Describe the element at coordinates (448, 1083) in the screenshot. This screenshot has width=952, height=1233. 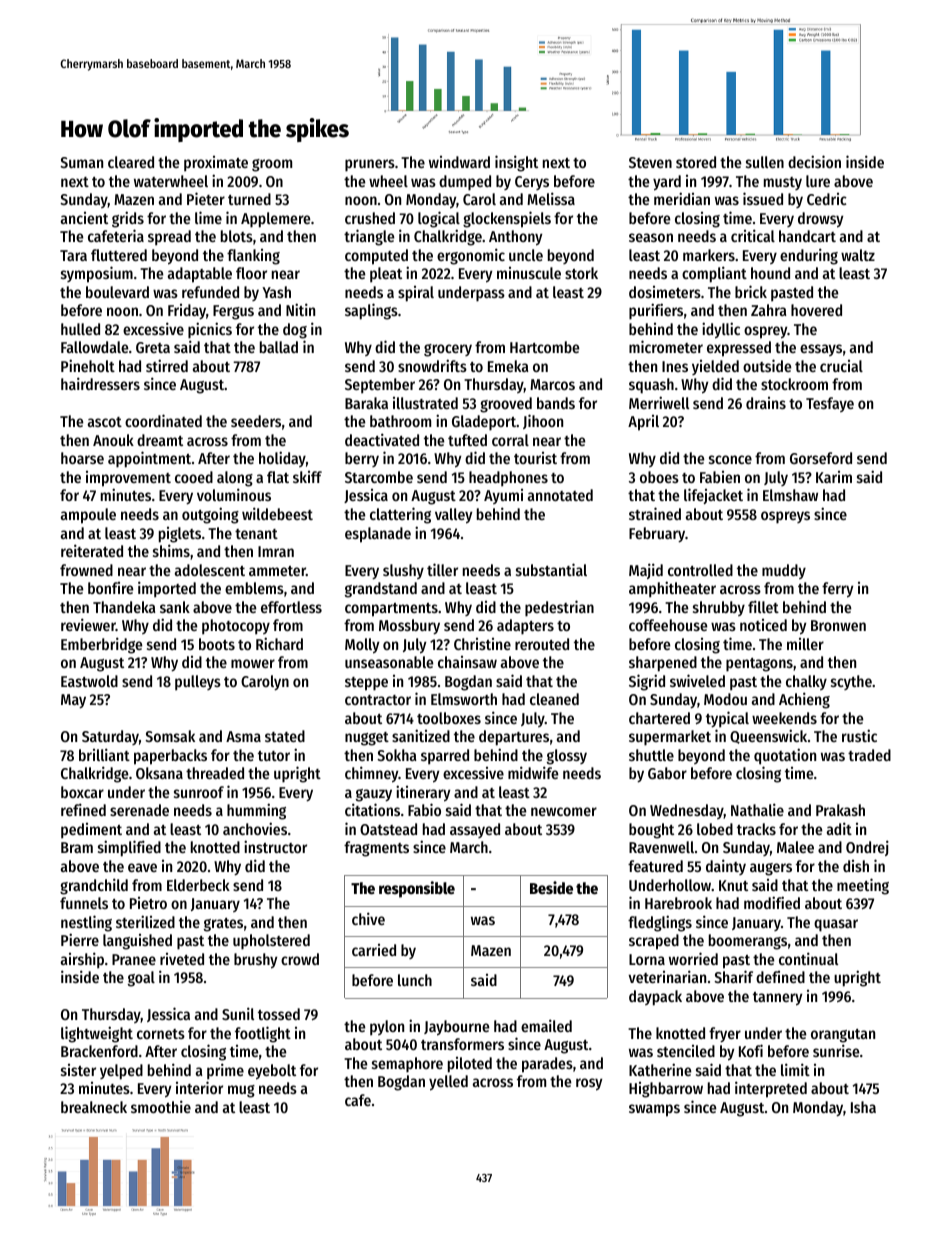
I see `yelled` at that location.
